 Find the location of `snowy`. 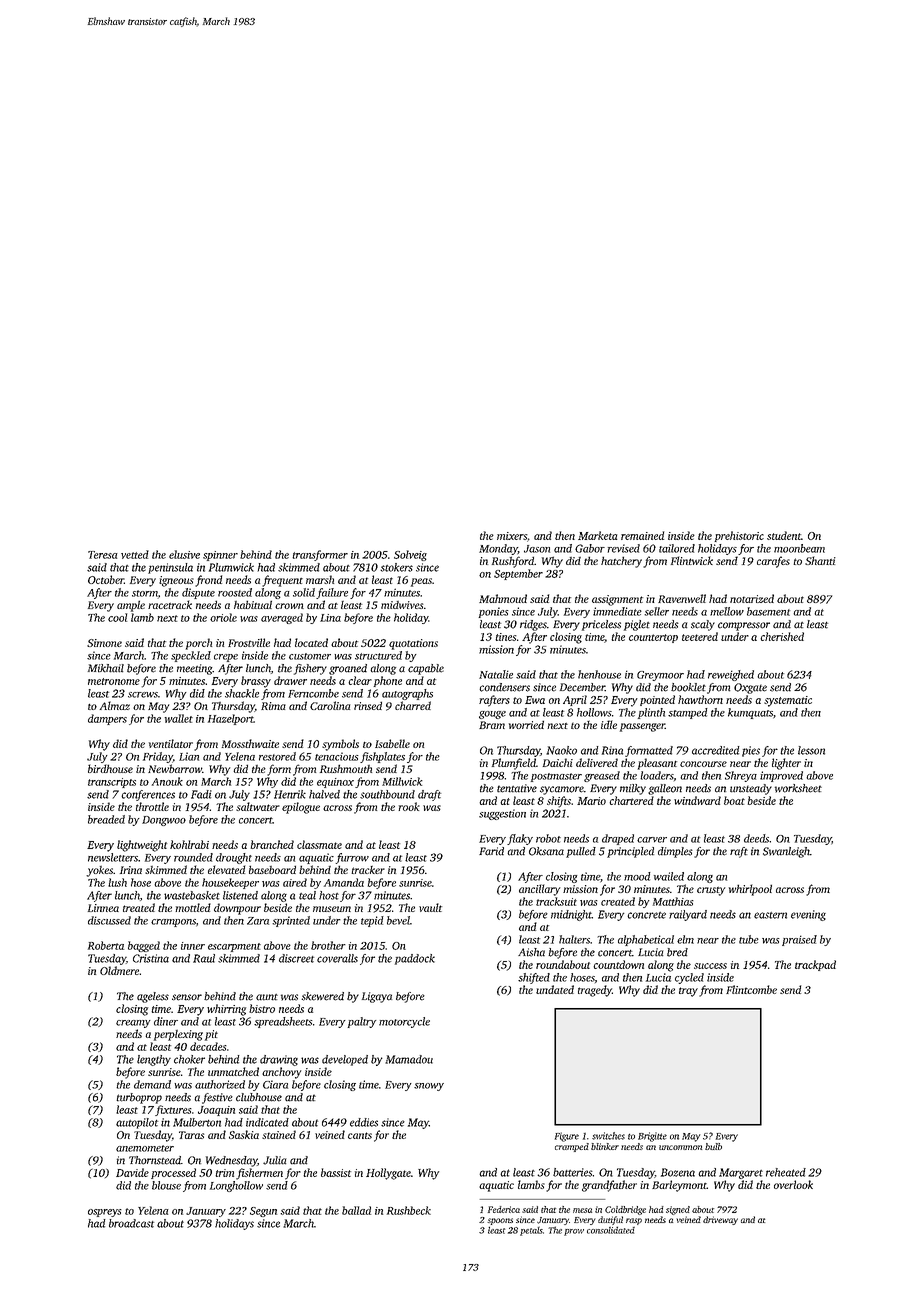

snowy is located at coordinates (429, 1087).
